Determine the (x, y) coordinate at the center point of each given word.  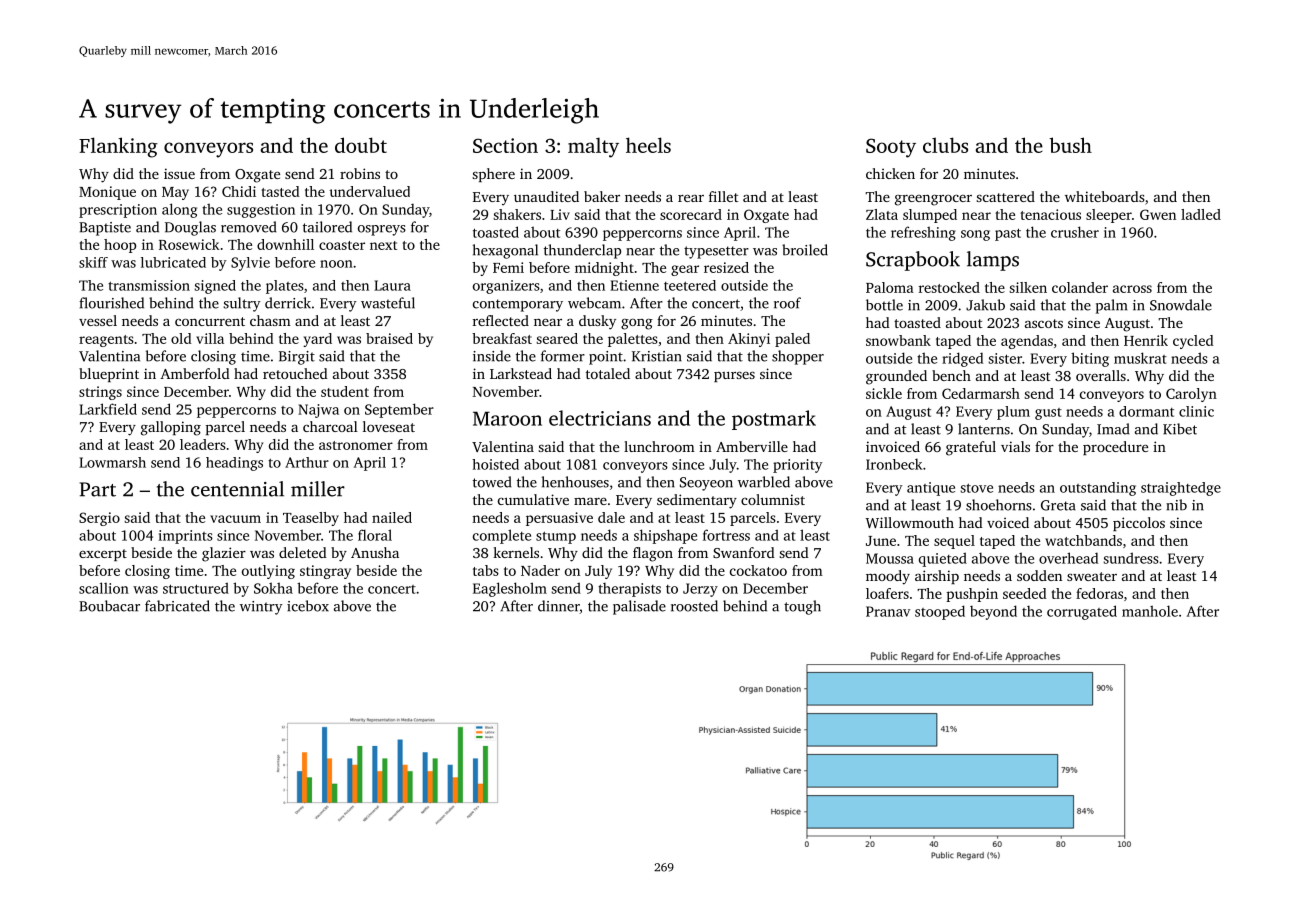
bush (1070, 145)
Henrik (1146, 340)
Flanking (118, 147)
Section (505, 145)
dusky (597, 322)
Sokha (273, 588)
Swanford (744, 552)
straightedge (1181, 489)
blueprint (109, 375)
